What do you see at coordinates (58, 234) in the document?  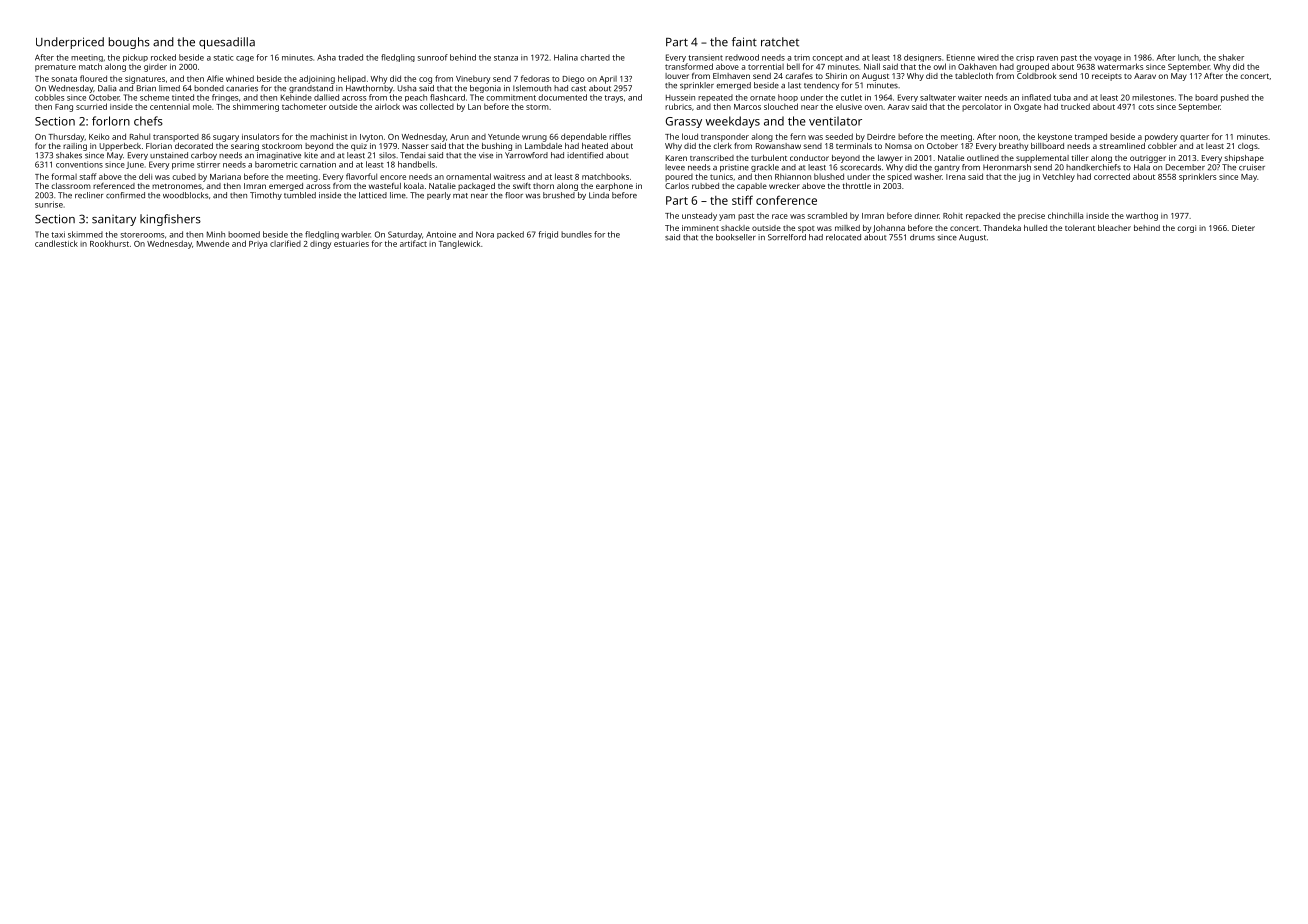 I see `taxi` at bounding box center [58, 234].
